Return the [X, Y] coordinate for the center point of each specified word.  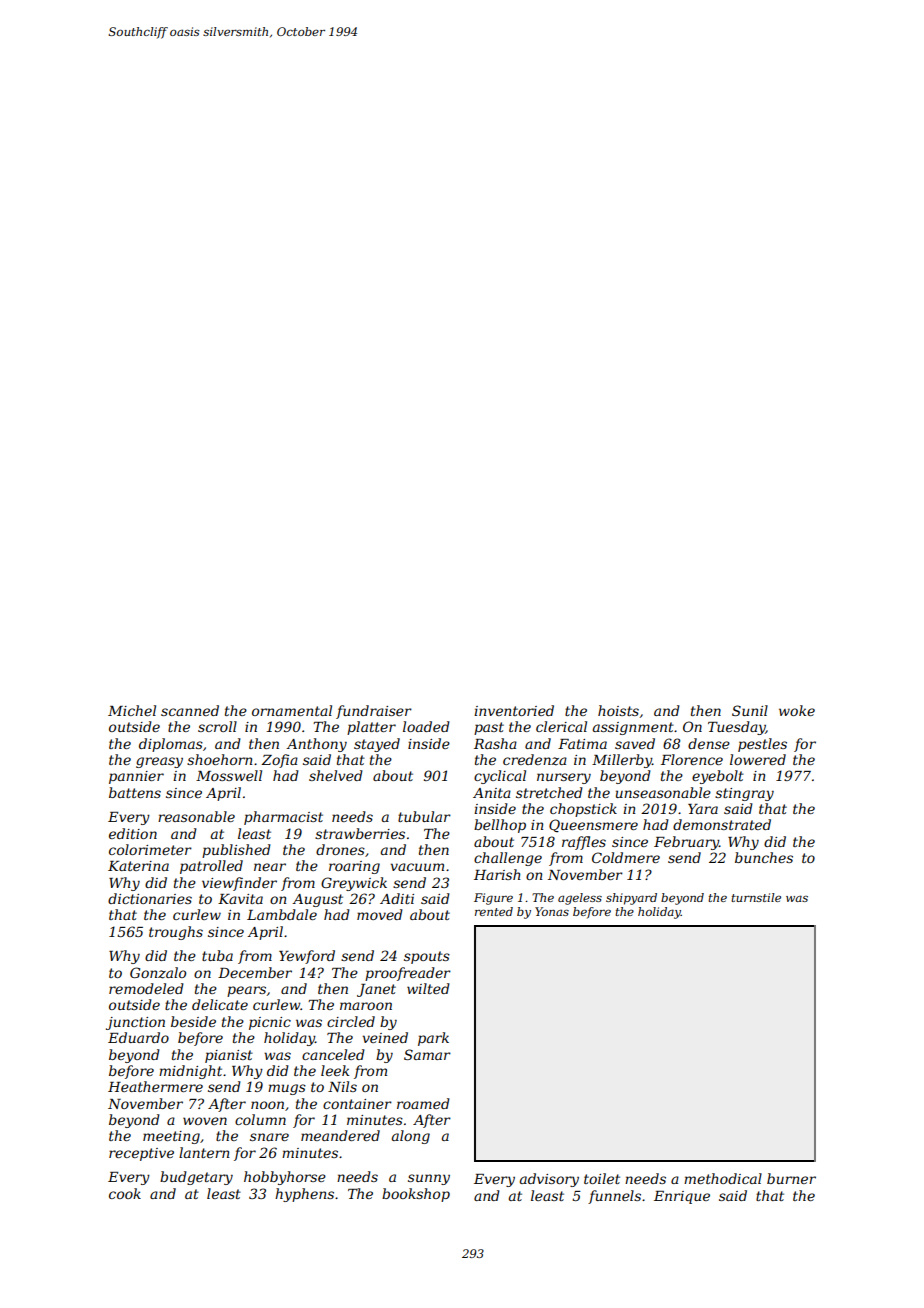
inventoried [514, 710]
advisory [549, 1180]
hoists [618, 710]
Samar [427, 1054]
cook [125, 1193]
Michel [132, 710]
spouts [427, 957]
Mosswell [229, 775]
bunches [764, 857]
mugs [287, 1089]
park [433, 1039]
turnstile [756, 897]
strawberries [360, 833]
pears [246, 991]
